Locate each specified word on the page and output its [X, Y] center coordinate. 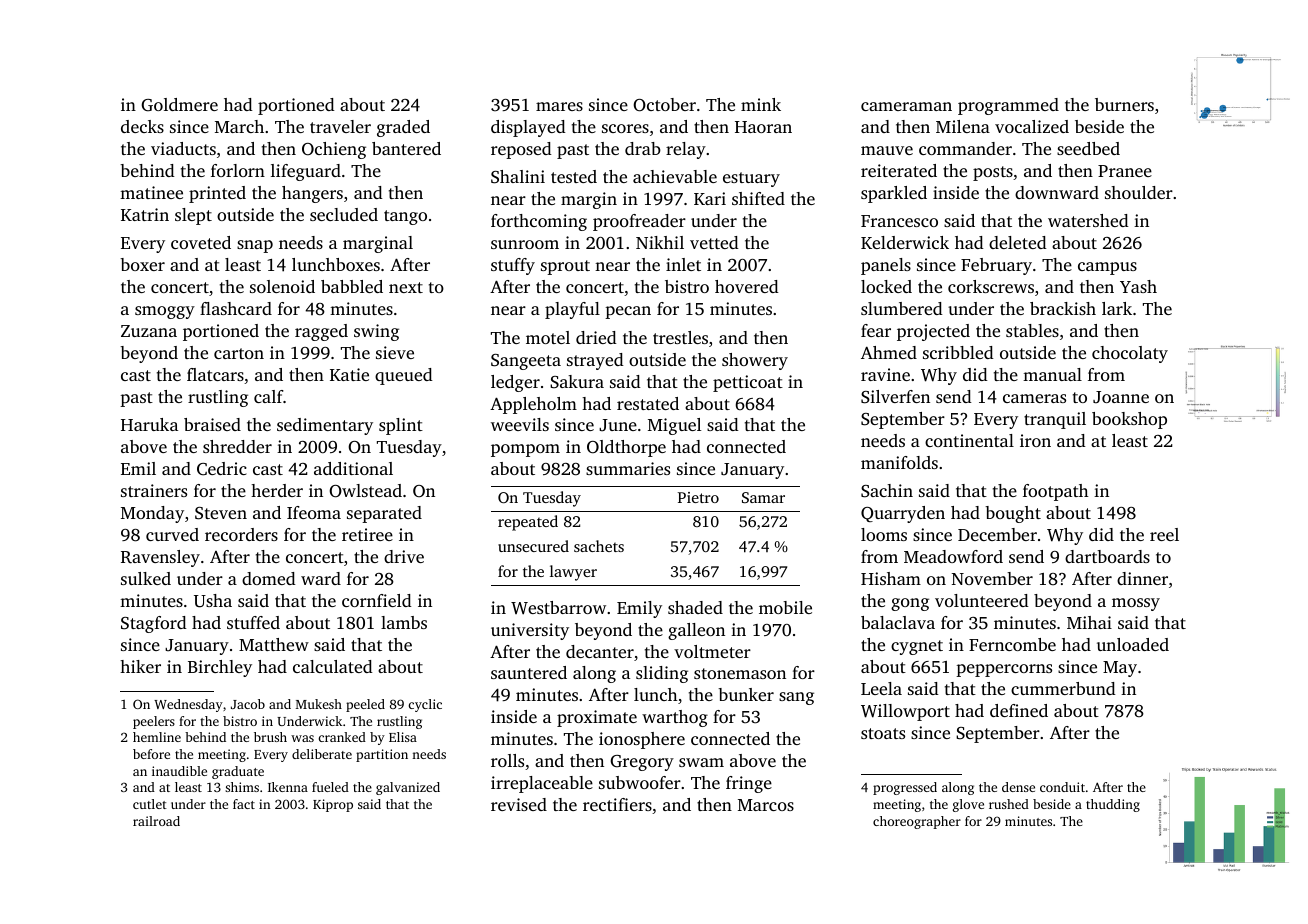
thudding [1113, 805]
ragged [321, 332]
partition [382, 755]
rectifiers [617, 804]
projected [933, 332]
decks [142, 126]
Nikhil [660, 242]
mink [761, 104]
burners [1124, 104]
